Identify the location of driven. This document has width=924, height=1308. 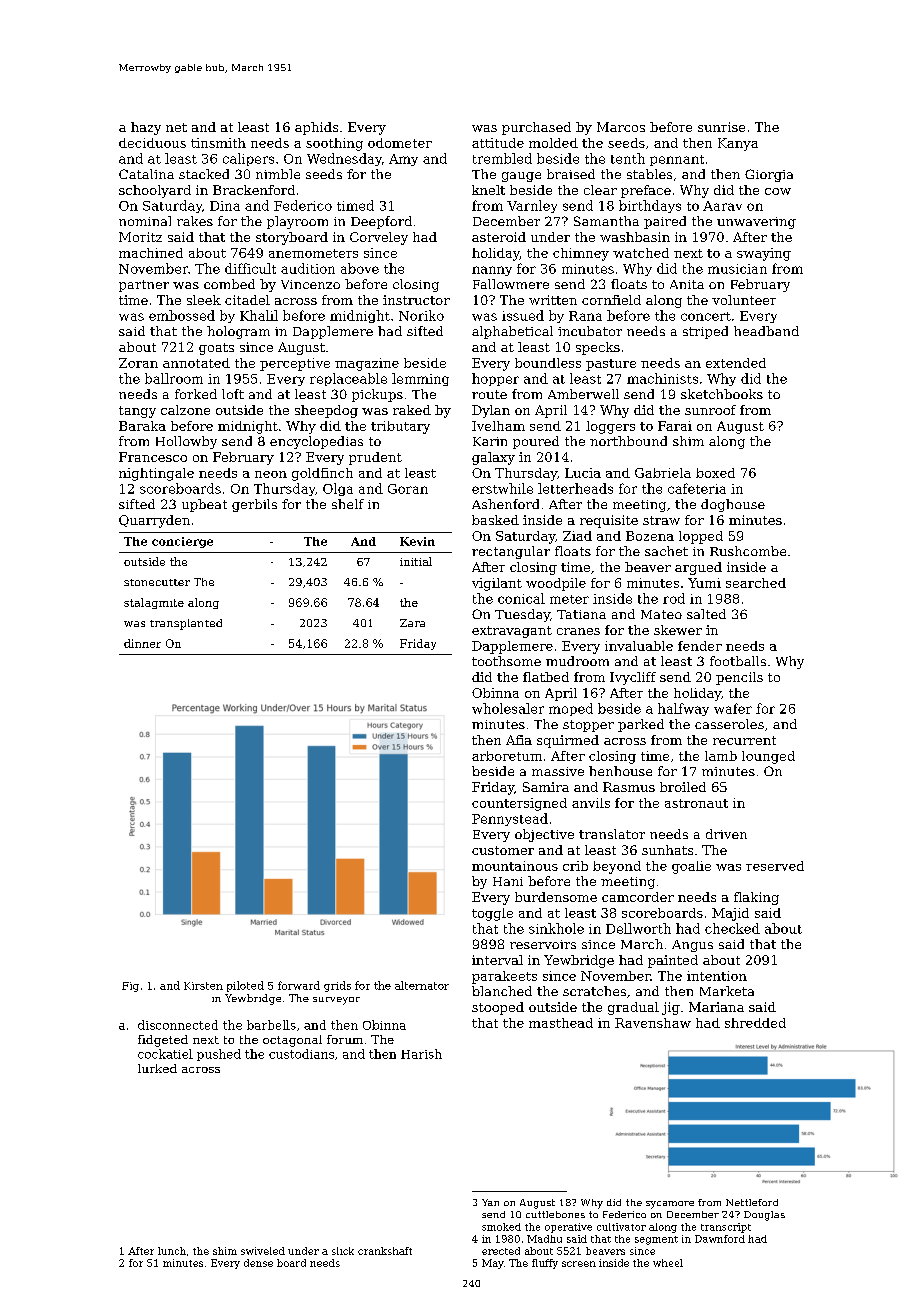
(726, 834).
